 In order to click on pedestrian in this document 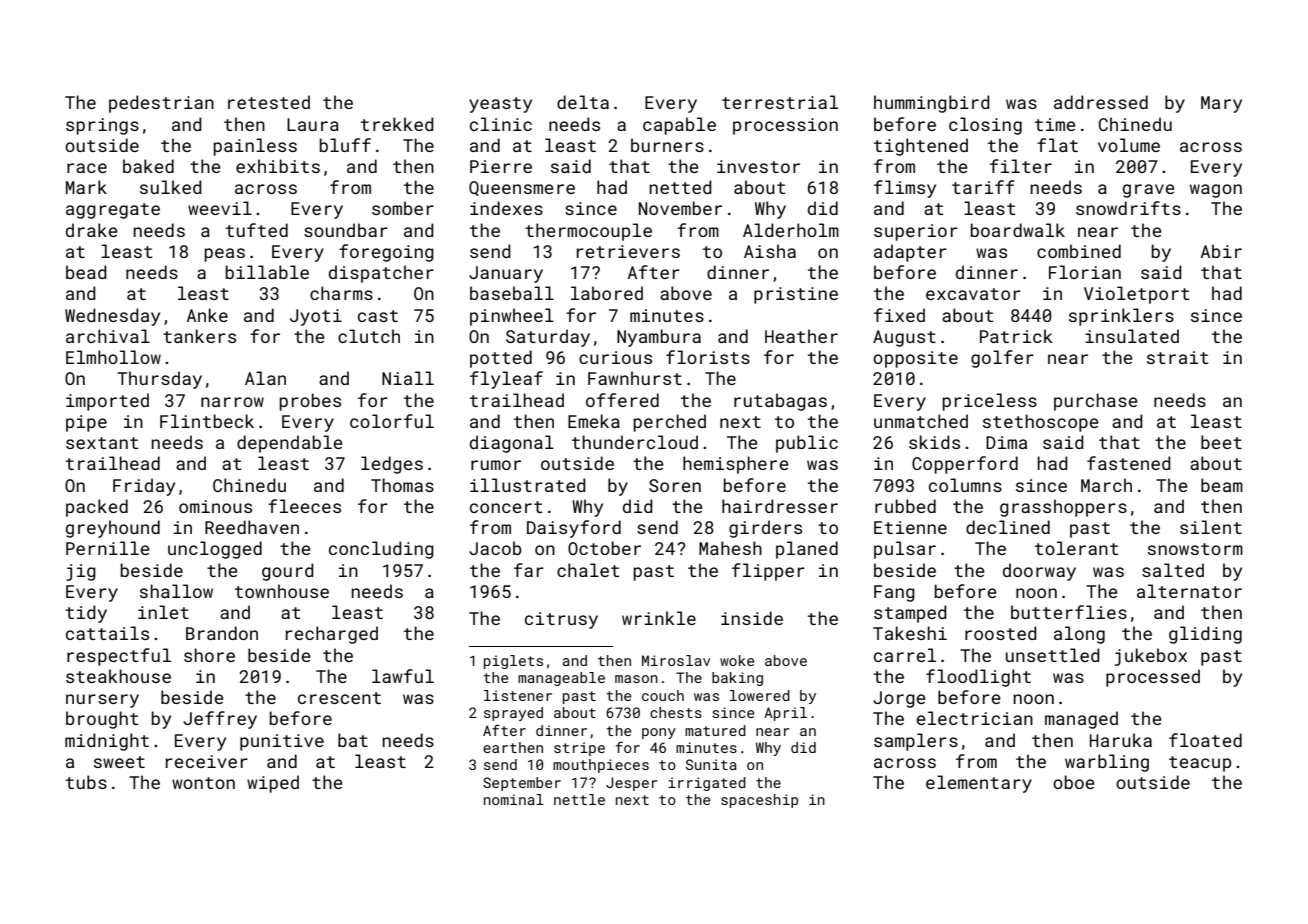, I will do `click(161, 104)`.
